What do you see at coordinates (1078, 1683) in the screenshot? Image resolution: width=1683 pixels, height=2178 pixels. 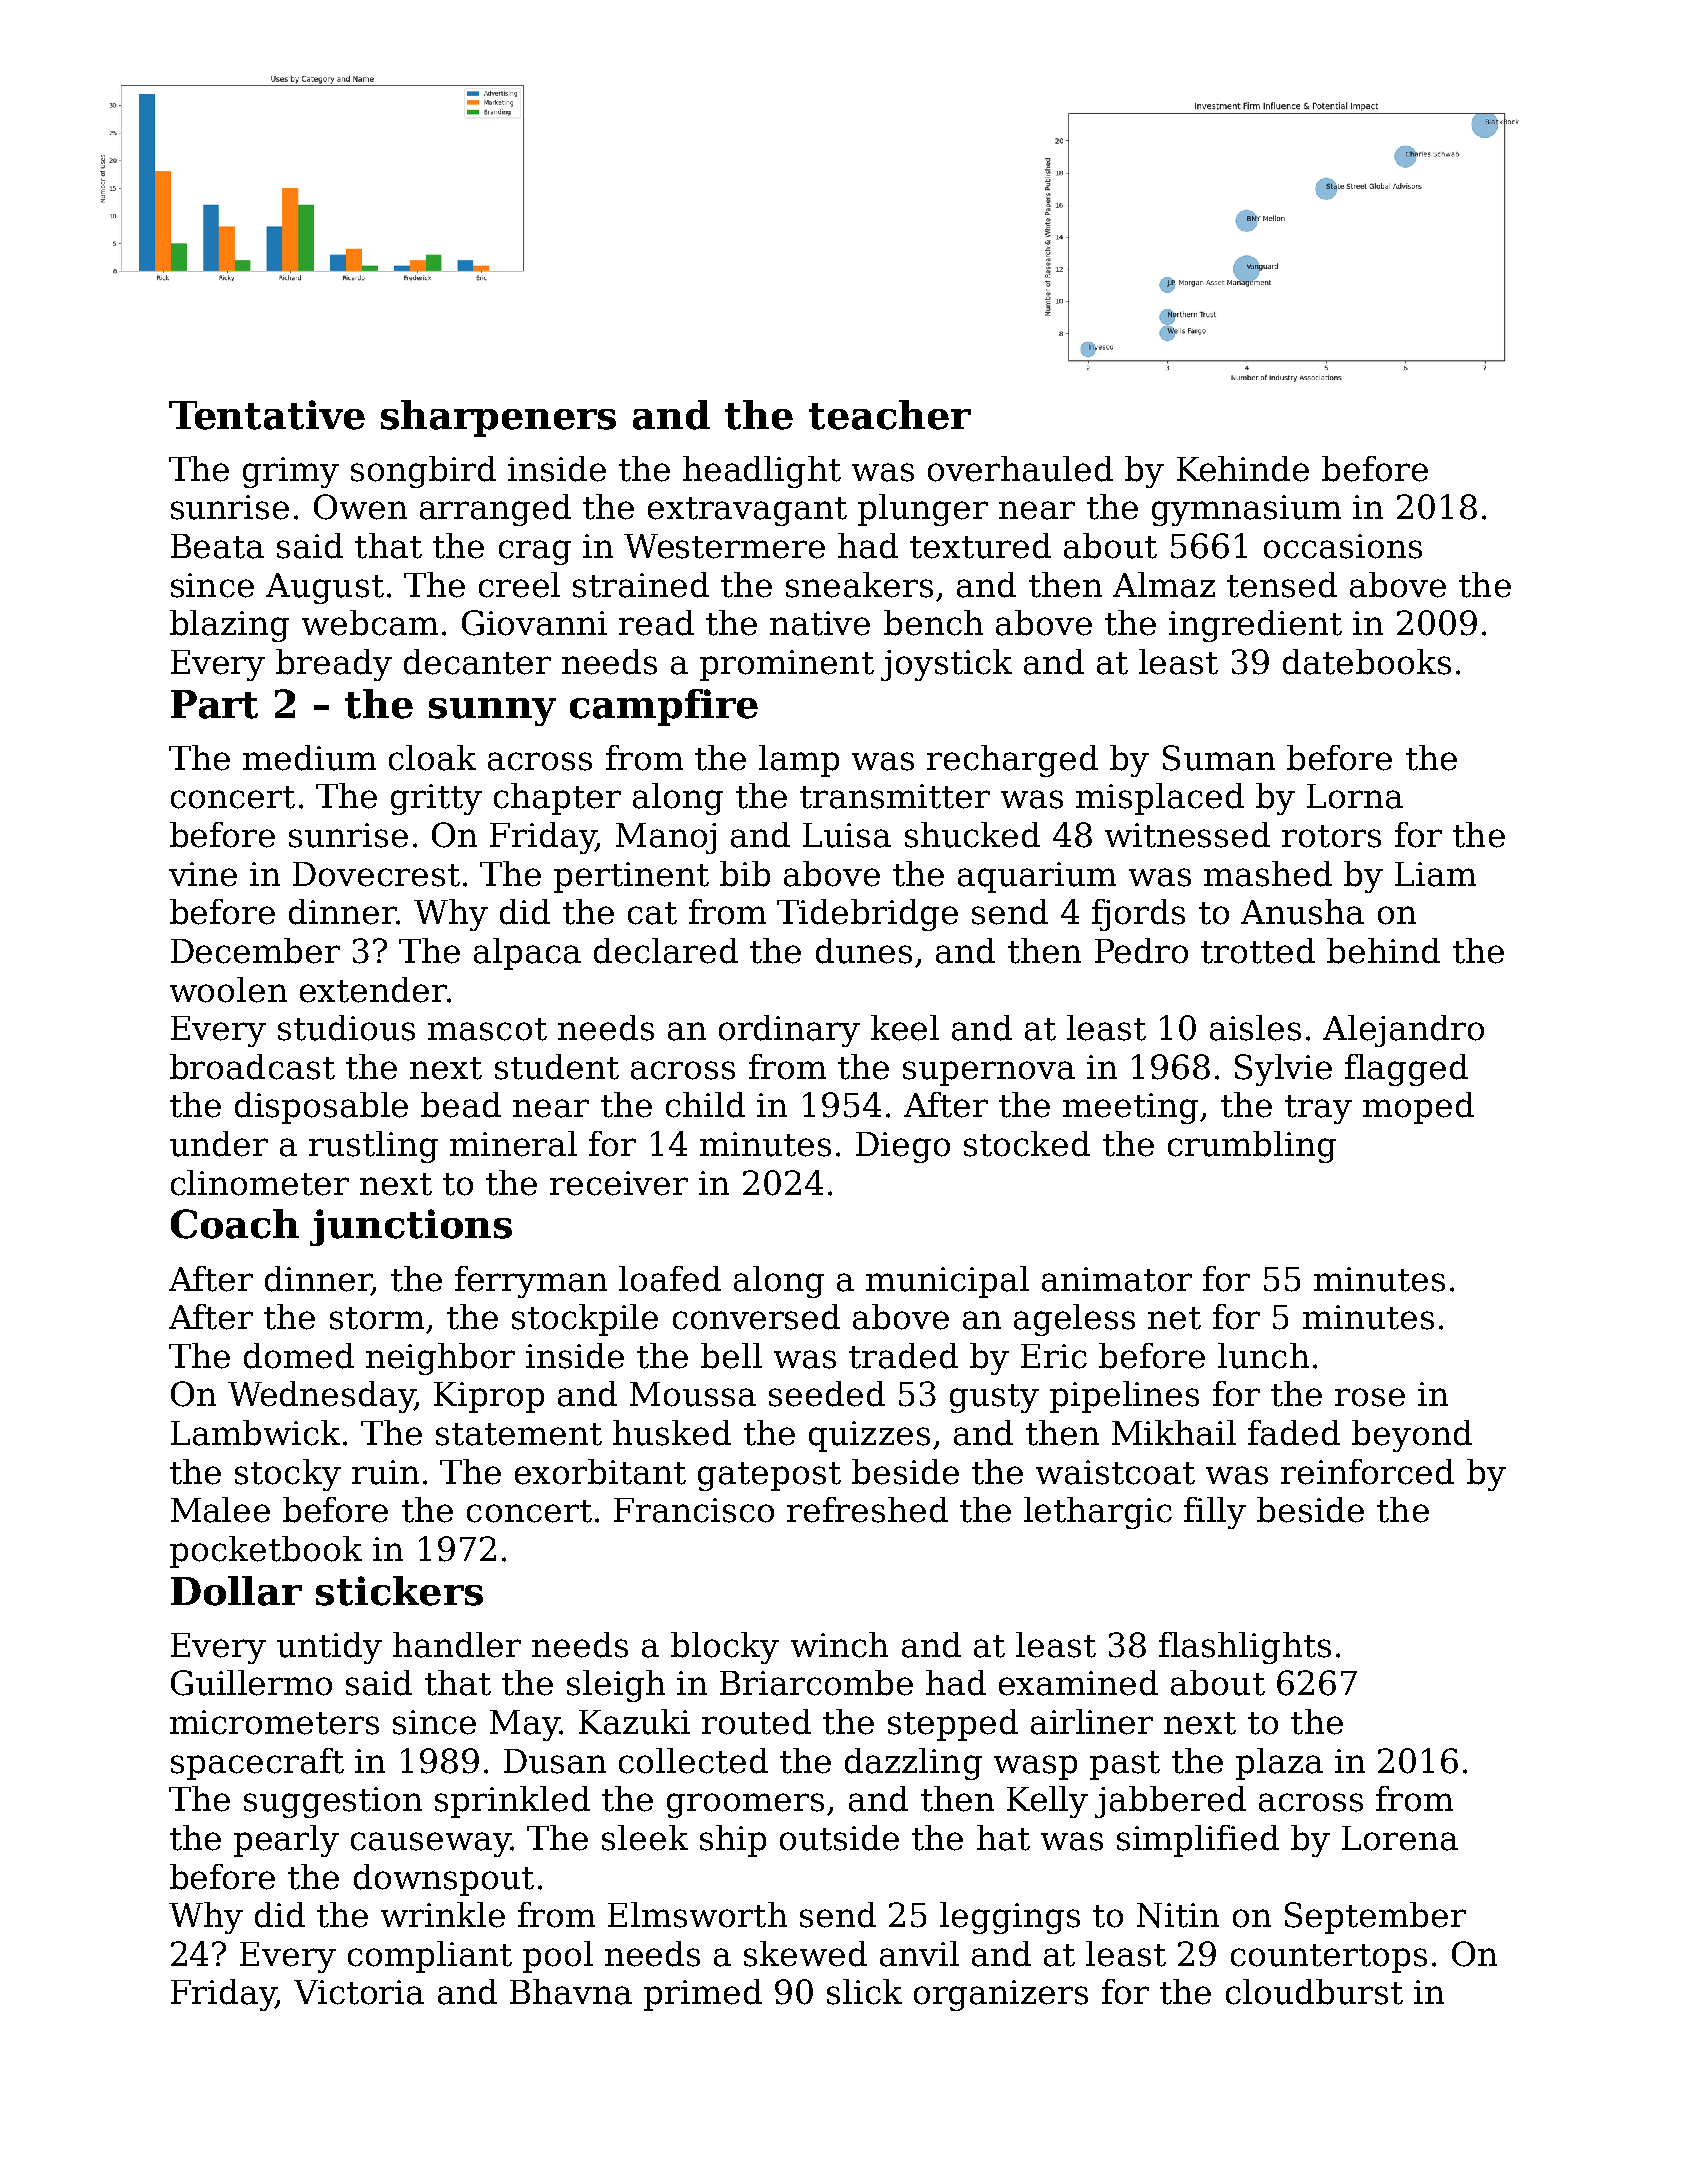 I see `examined` at bounding box center [1078, 1683].
